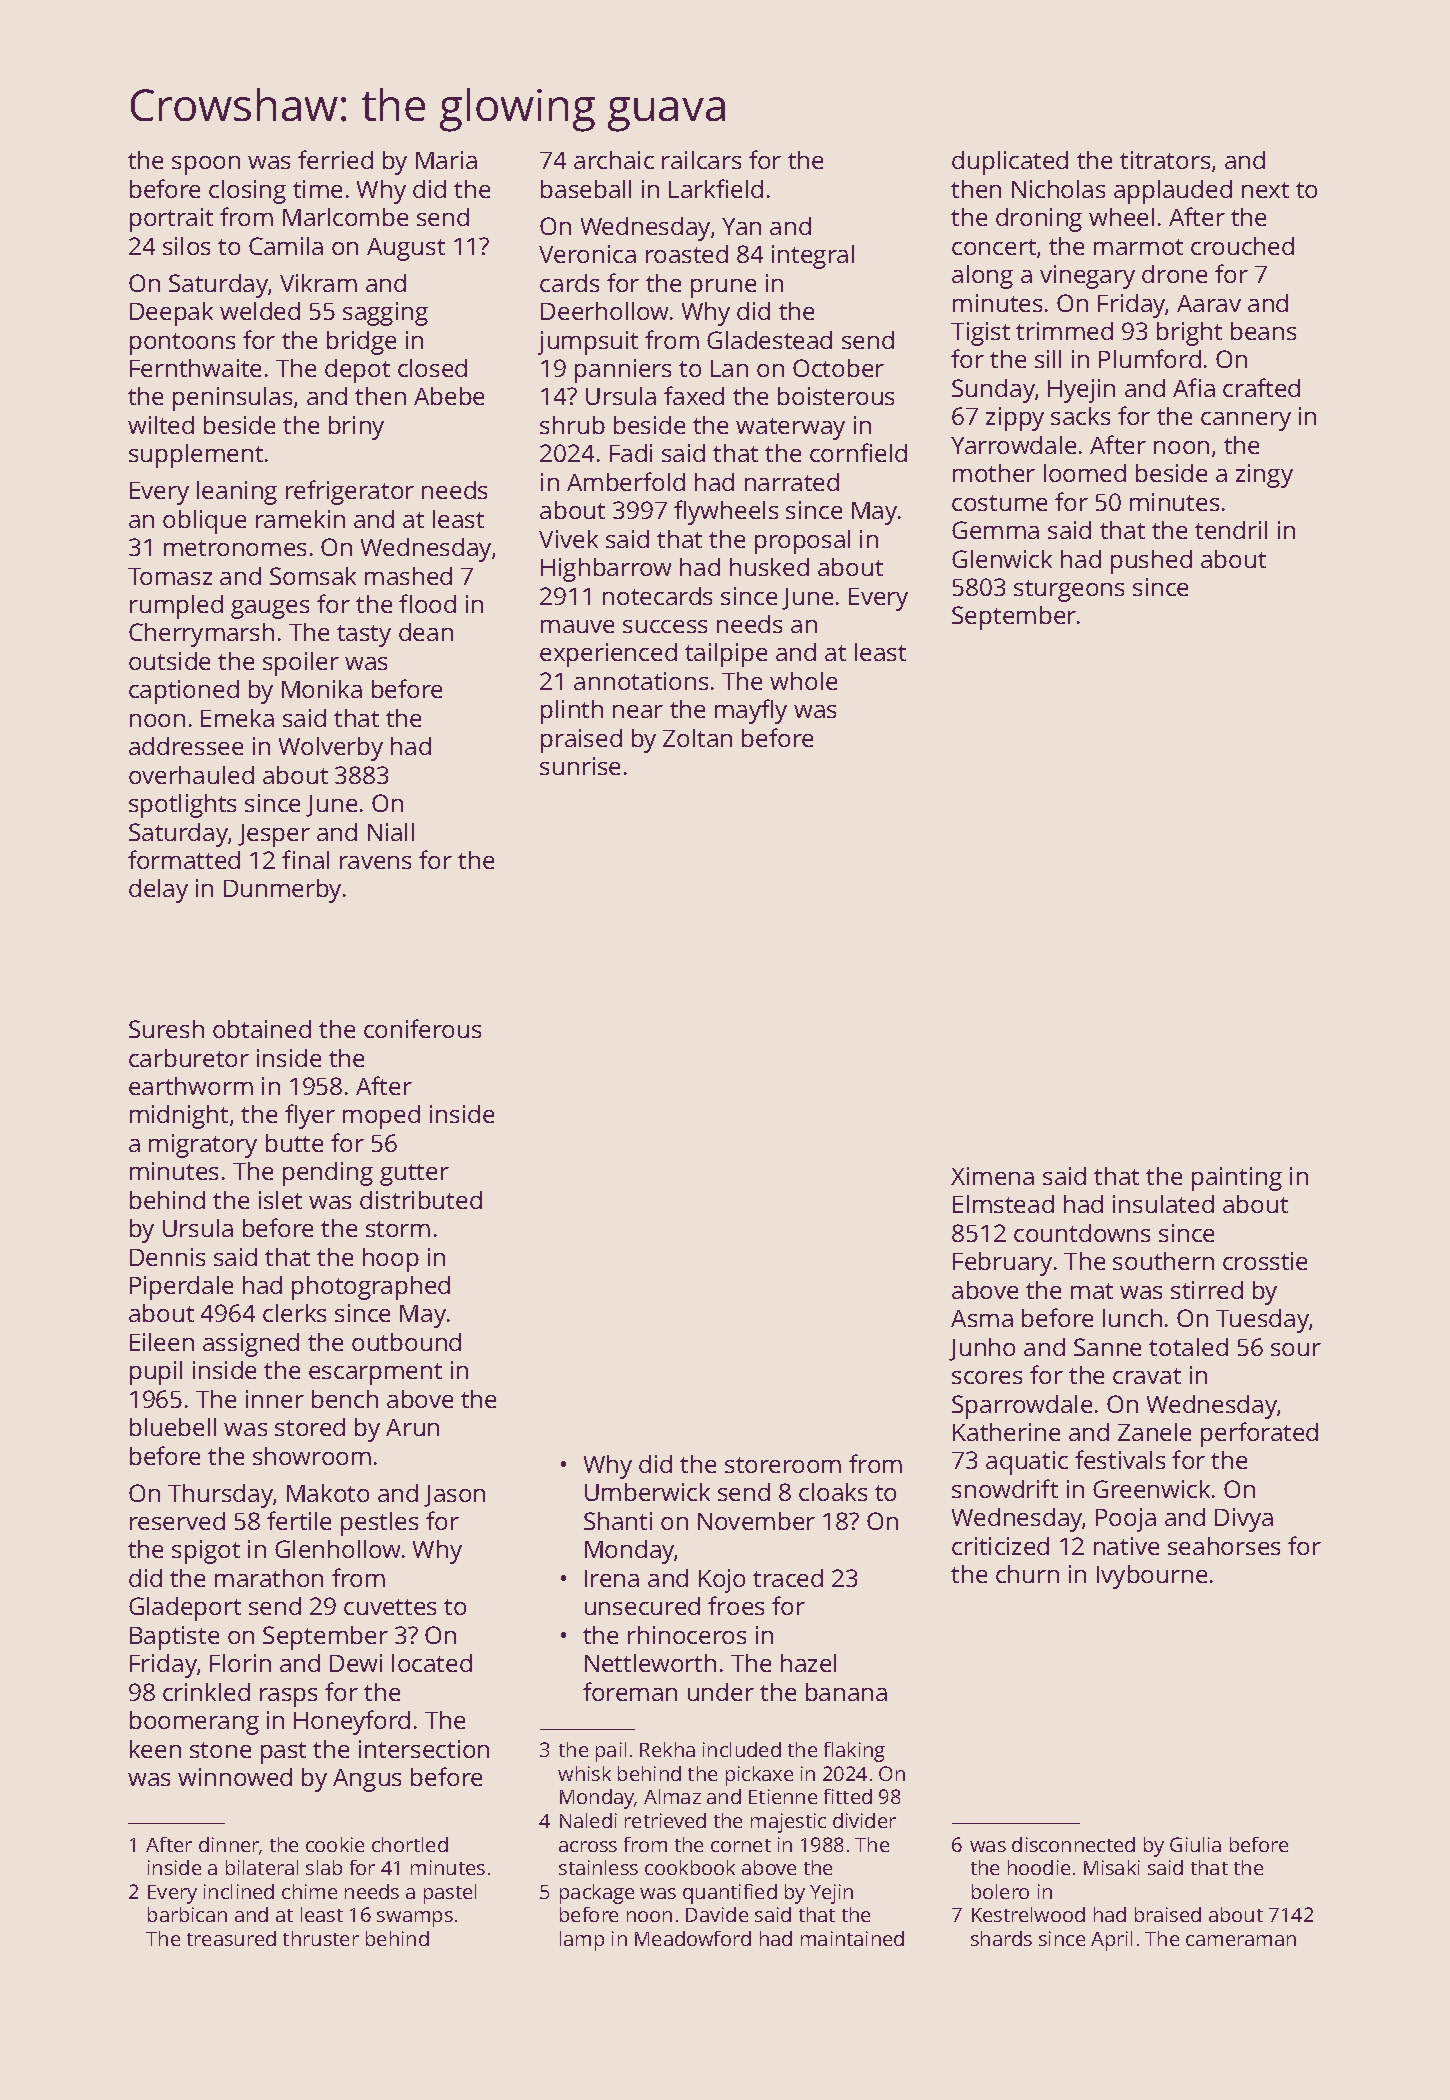 The image size is (1450, 2100). I want to click on Umberwick, so click(647, 1492).
